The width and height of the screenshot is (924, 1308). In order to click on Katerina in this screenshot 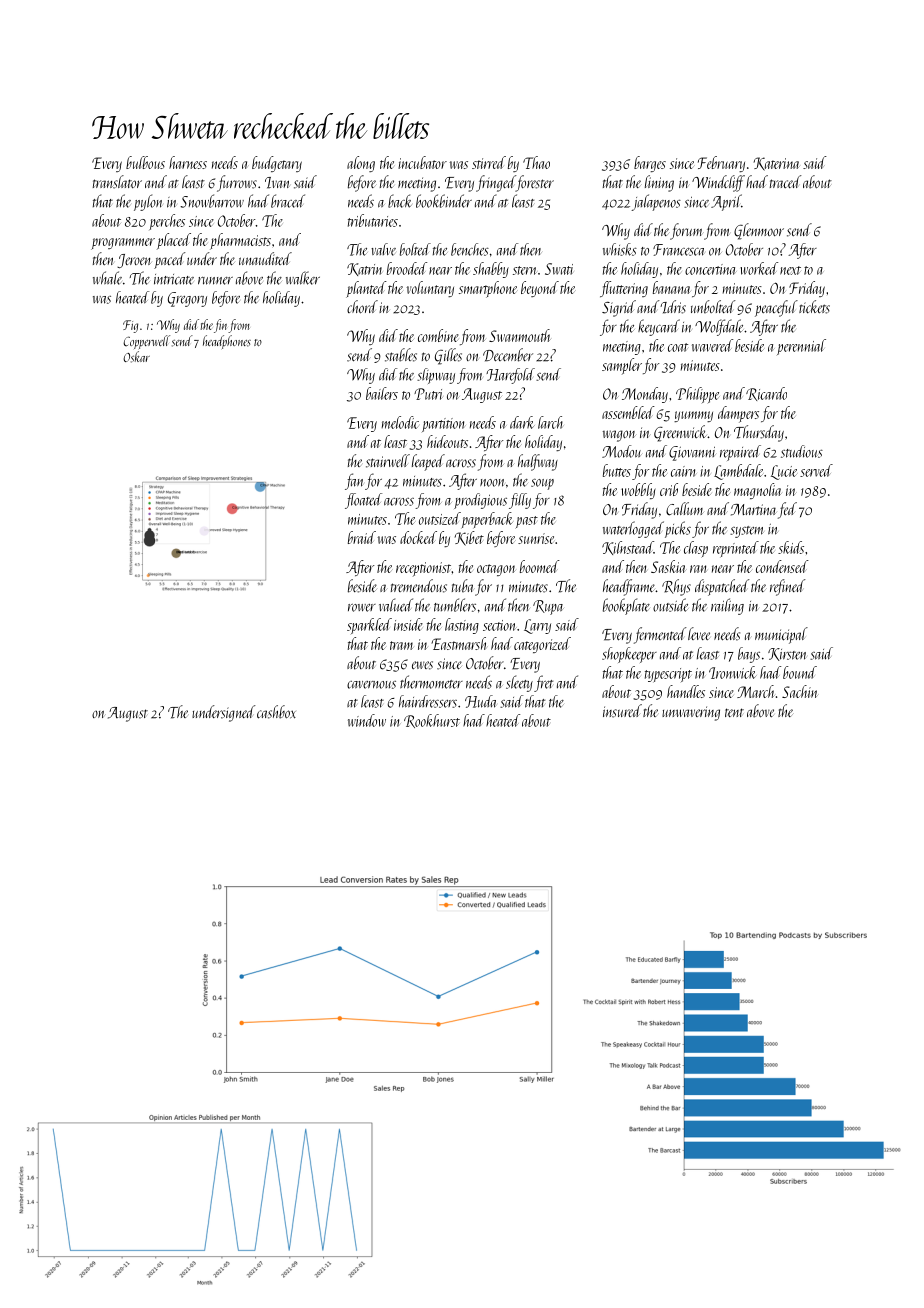, I will do `click(777, 164)`.
